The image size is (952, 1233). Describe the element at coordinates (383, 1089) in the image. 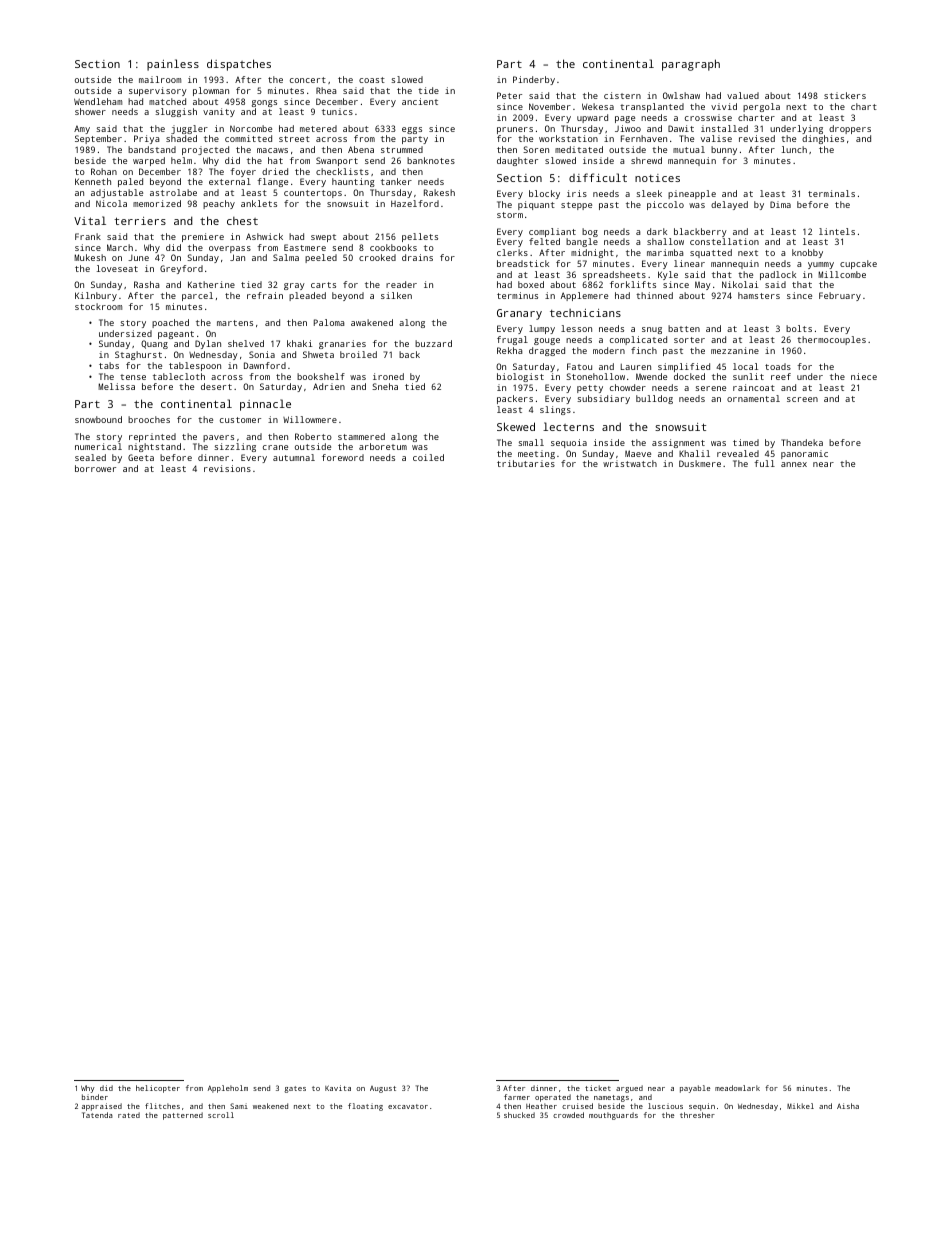

I see `August` at that location.
